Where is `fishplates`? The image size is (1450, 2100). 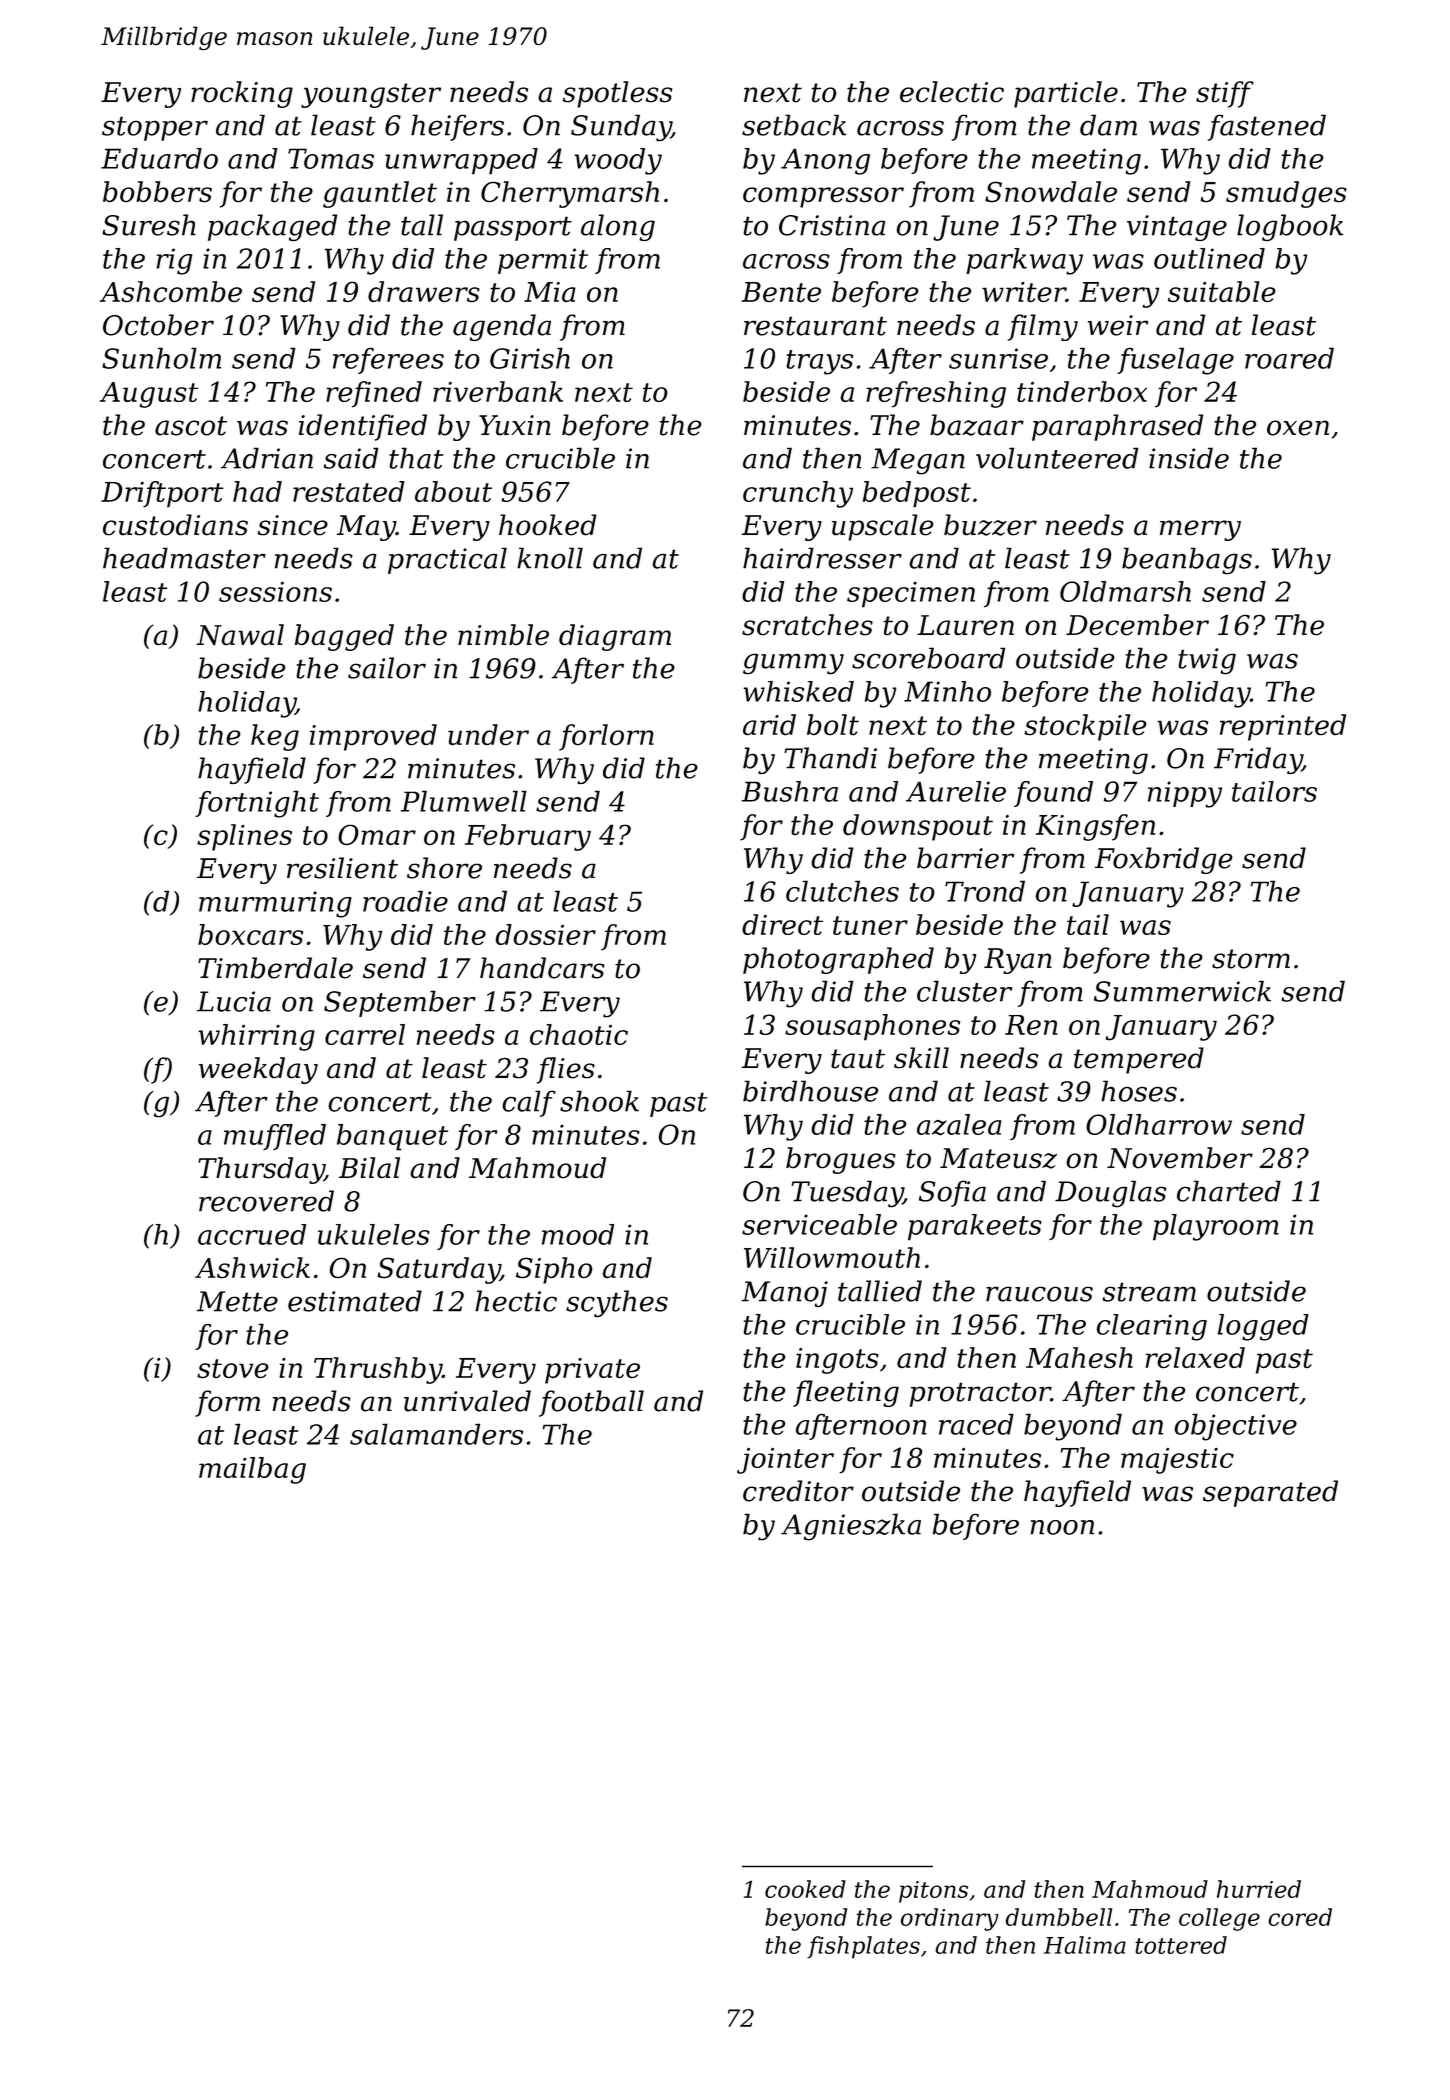
fishplates is located at coordinates (863, 1947).
